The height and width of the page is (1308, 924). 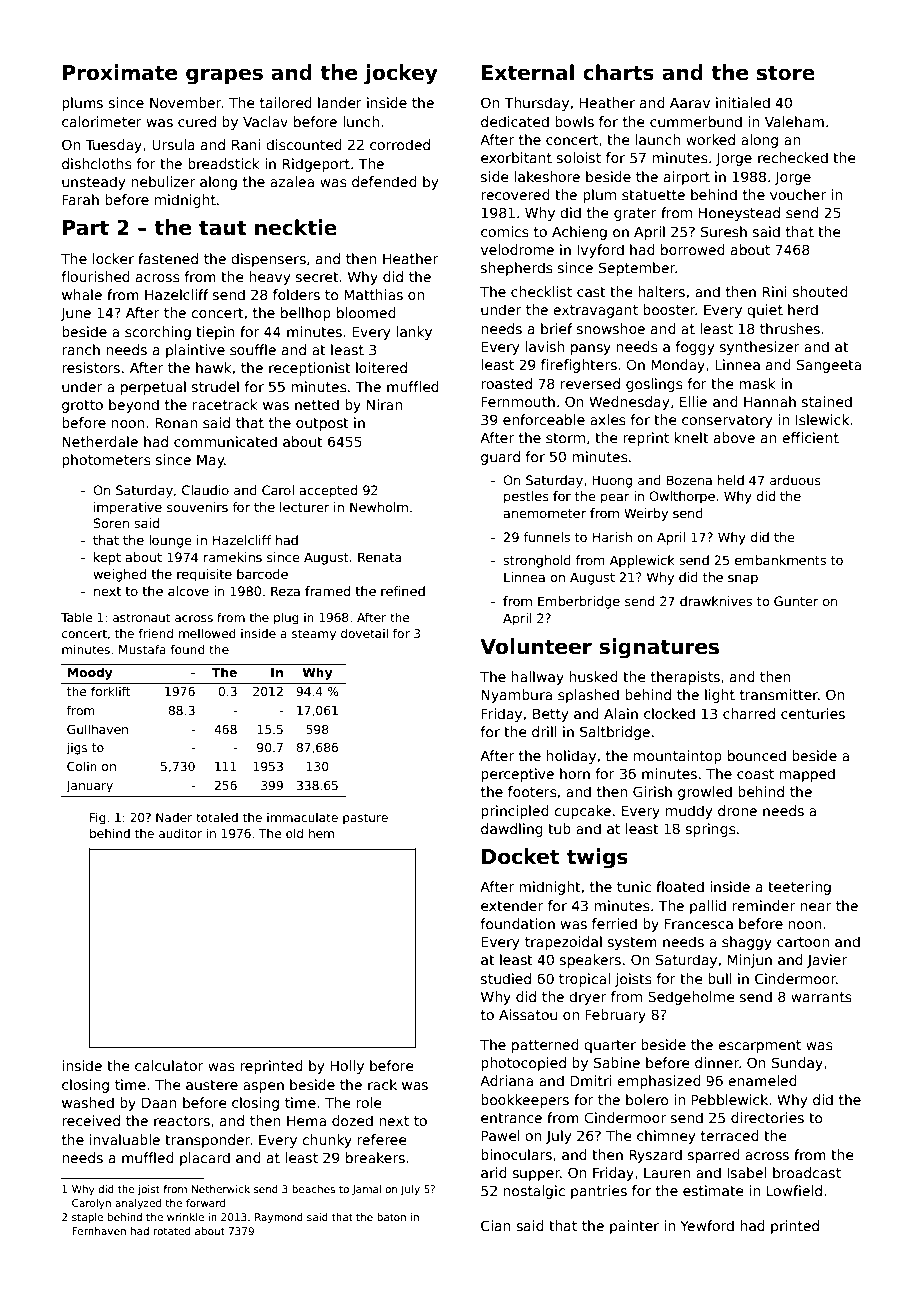 What do you see at coordinates (253, 349) in the page?
I see `souffle` at bounding box center [253, 349].
